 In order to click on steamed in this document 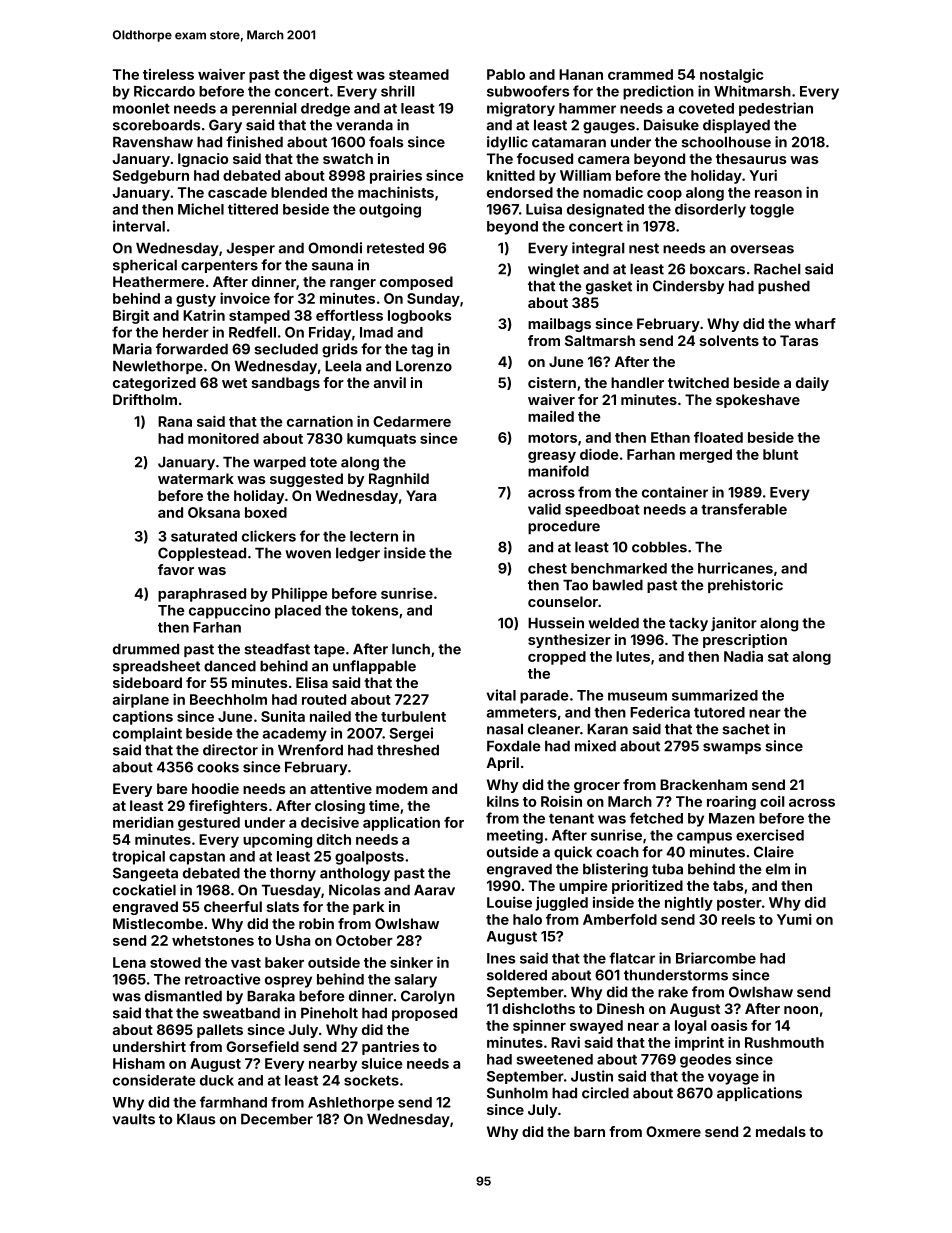, I will do `click(419, 74)`.
